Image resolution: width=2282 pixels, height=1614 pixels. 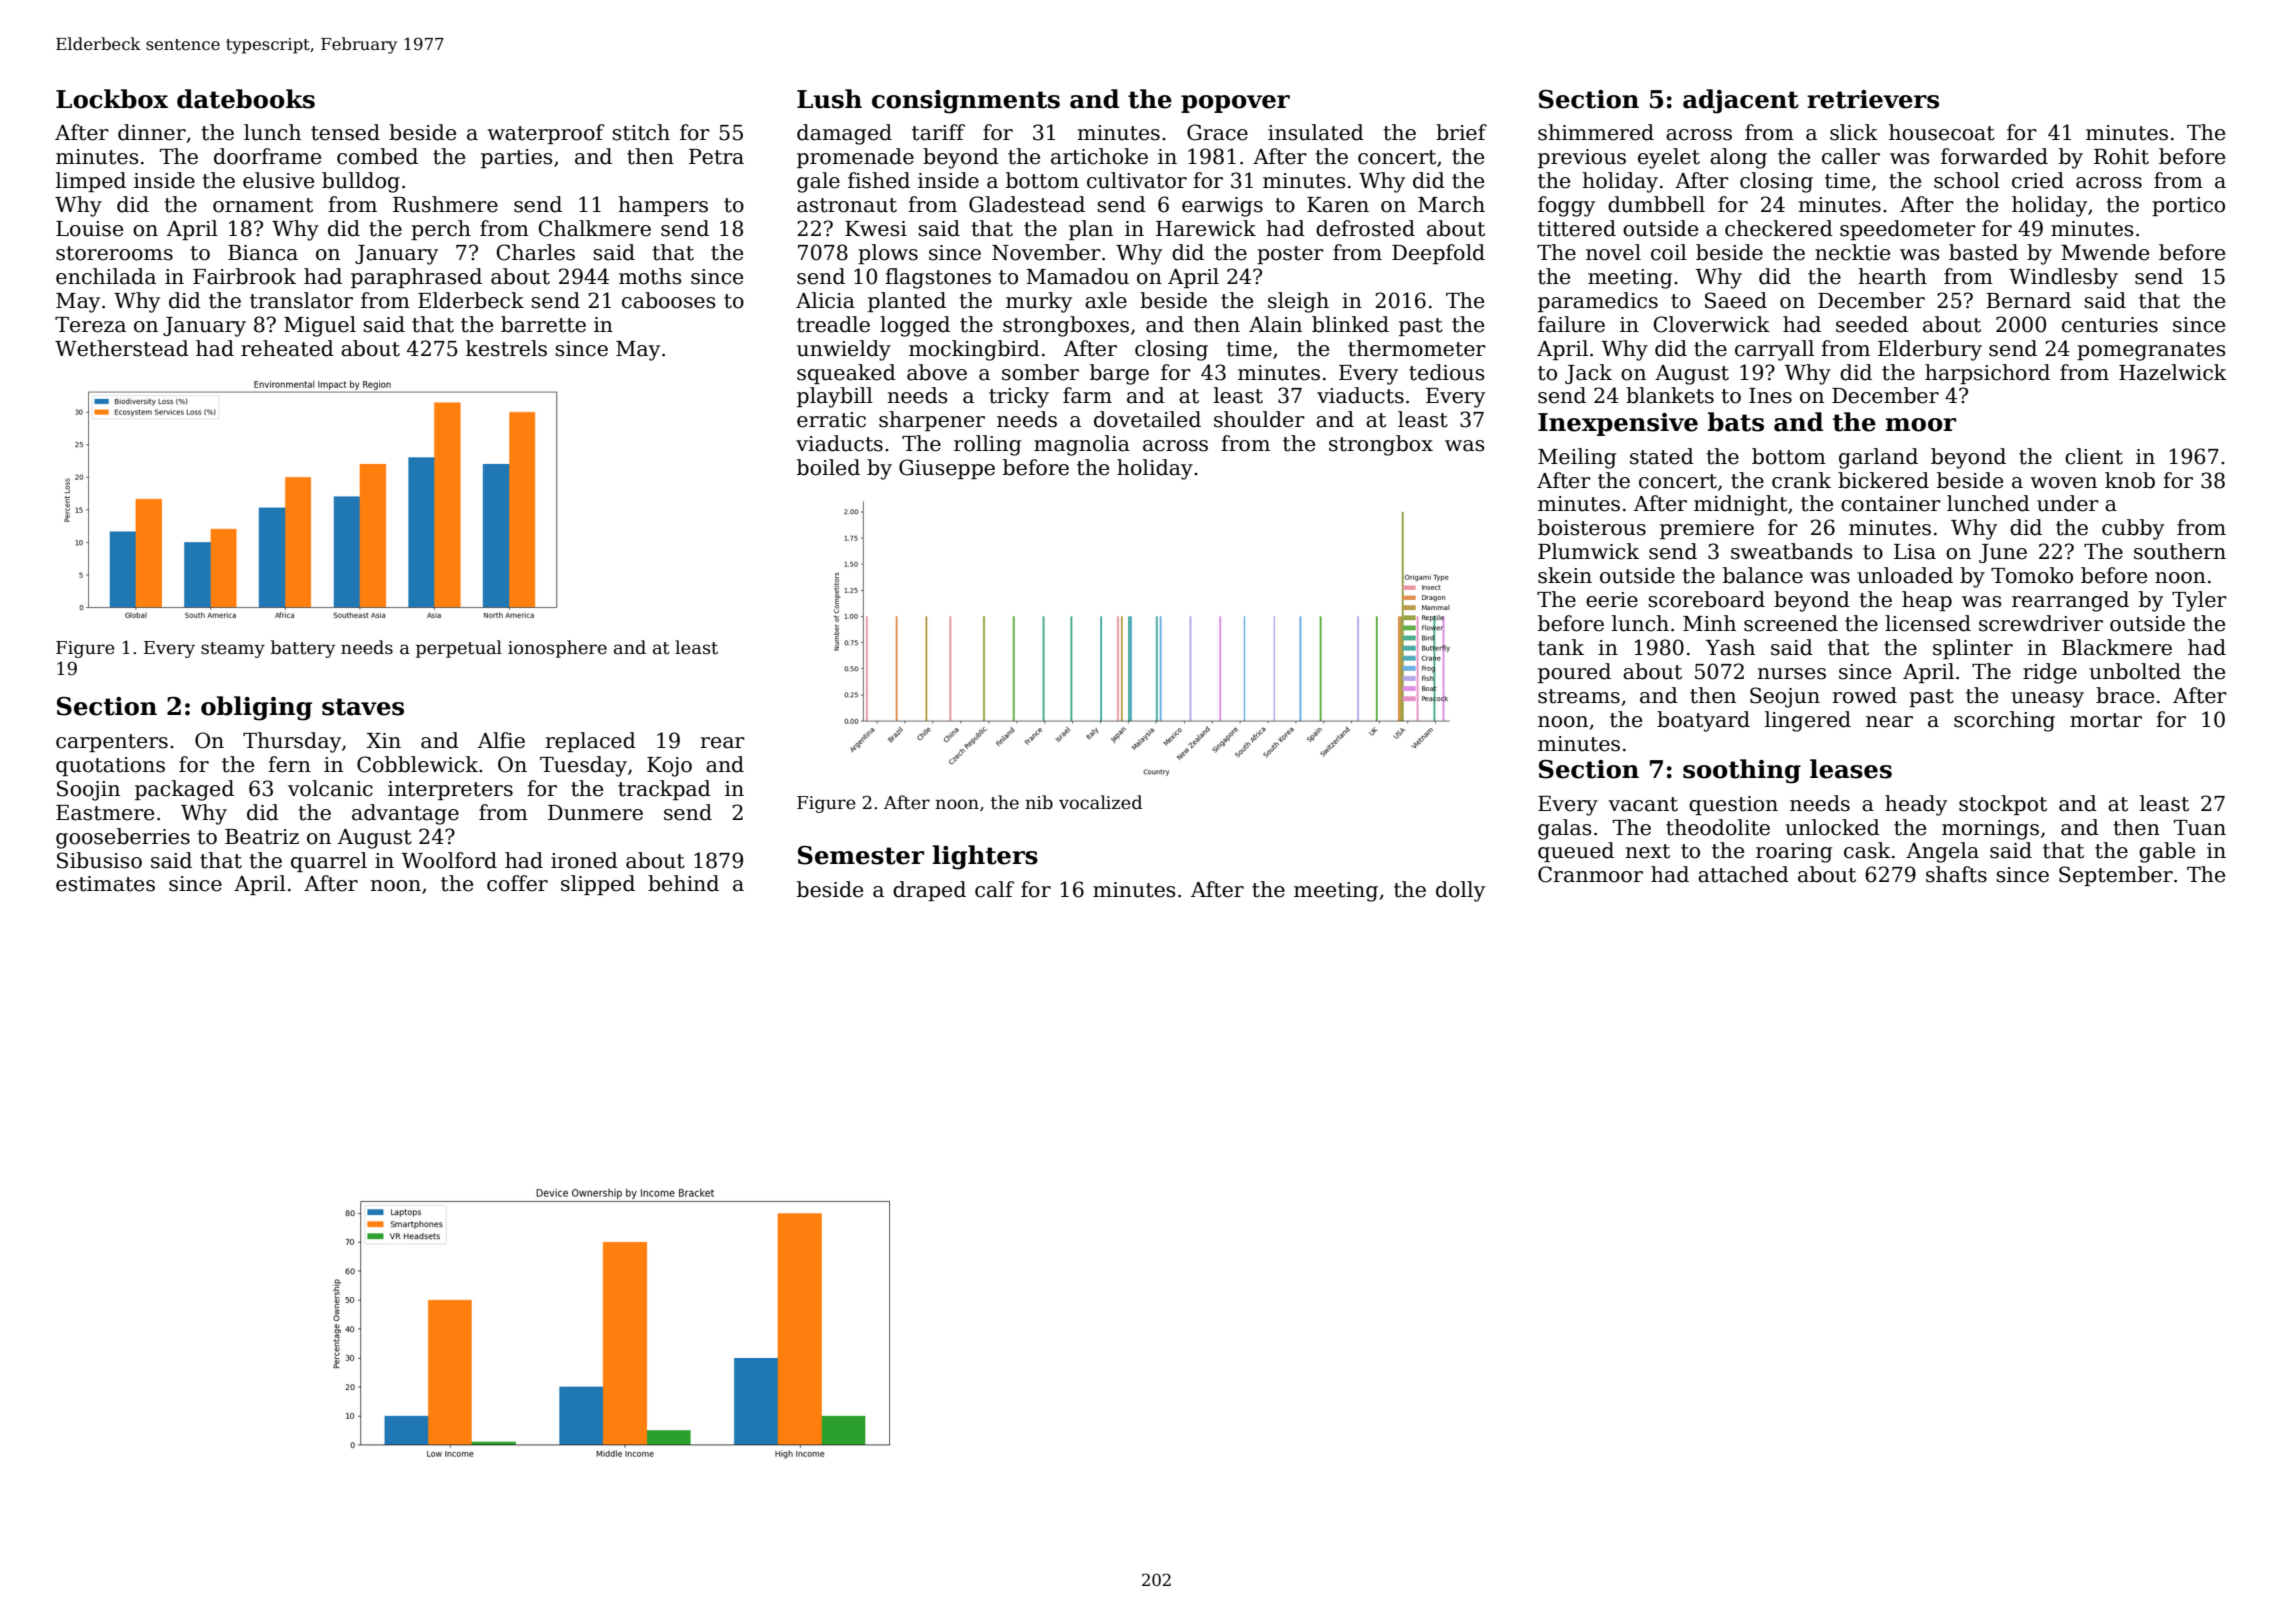 What do you see at coordinates (1741, 101) in the screenshot?
I see `adjacent` at bounding box center [1741, 101].
